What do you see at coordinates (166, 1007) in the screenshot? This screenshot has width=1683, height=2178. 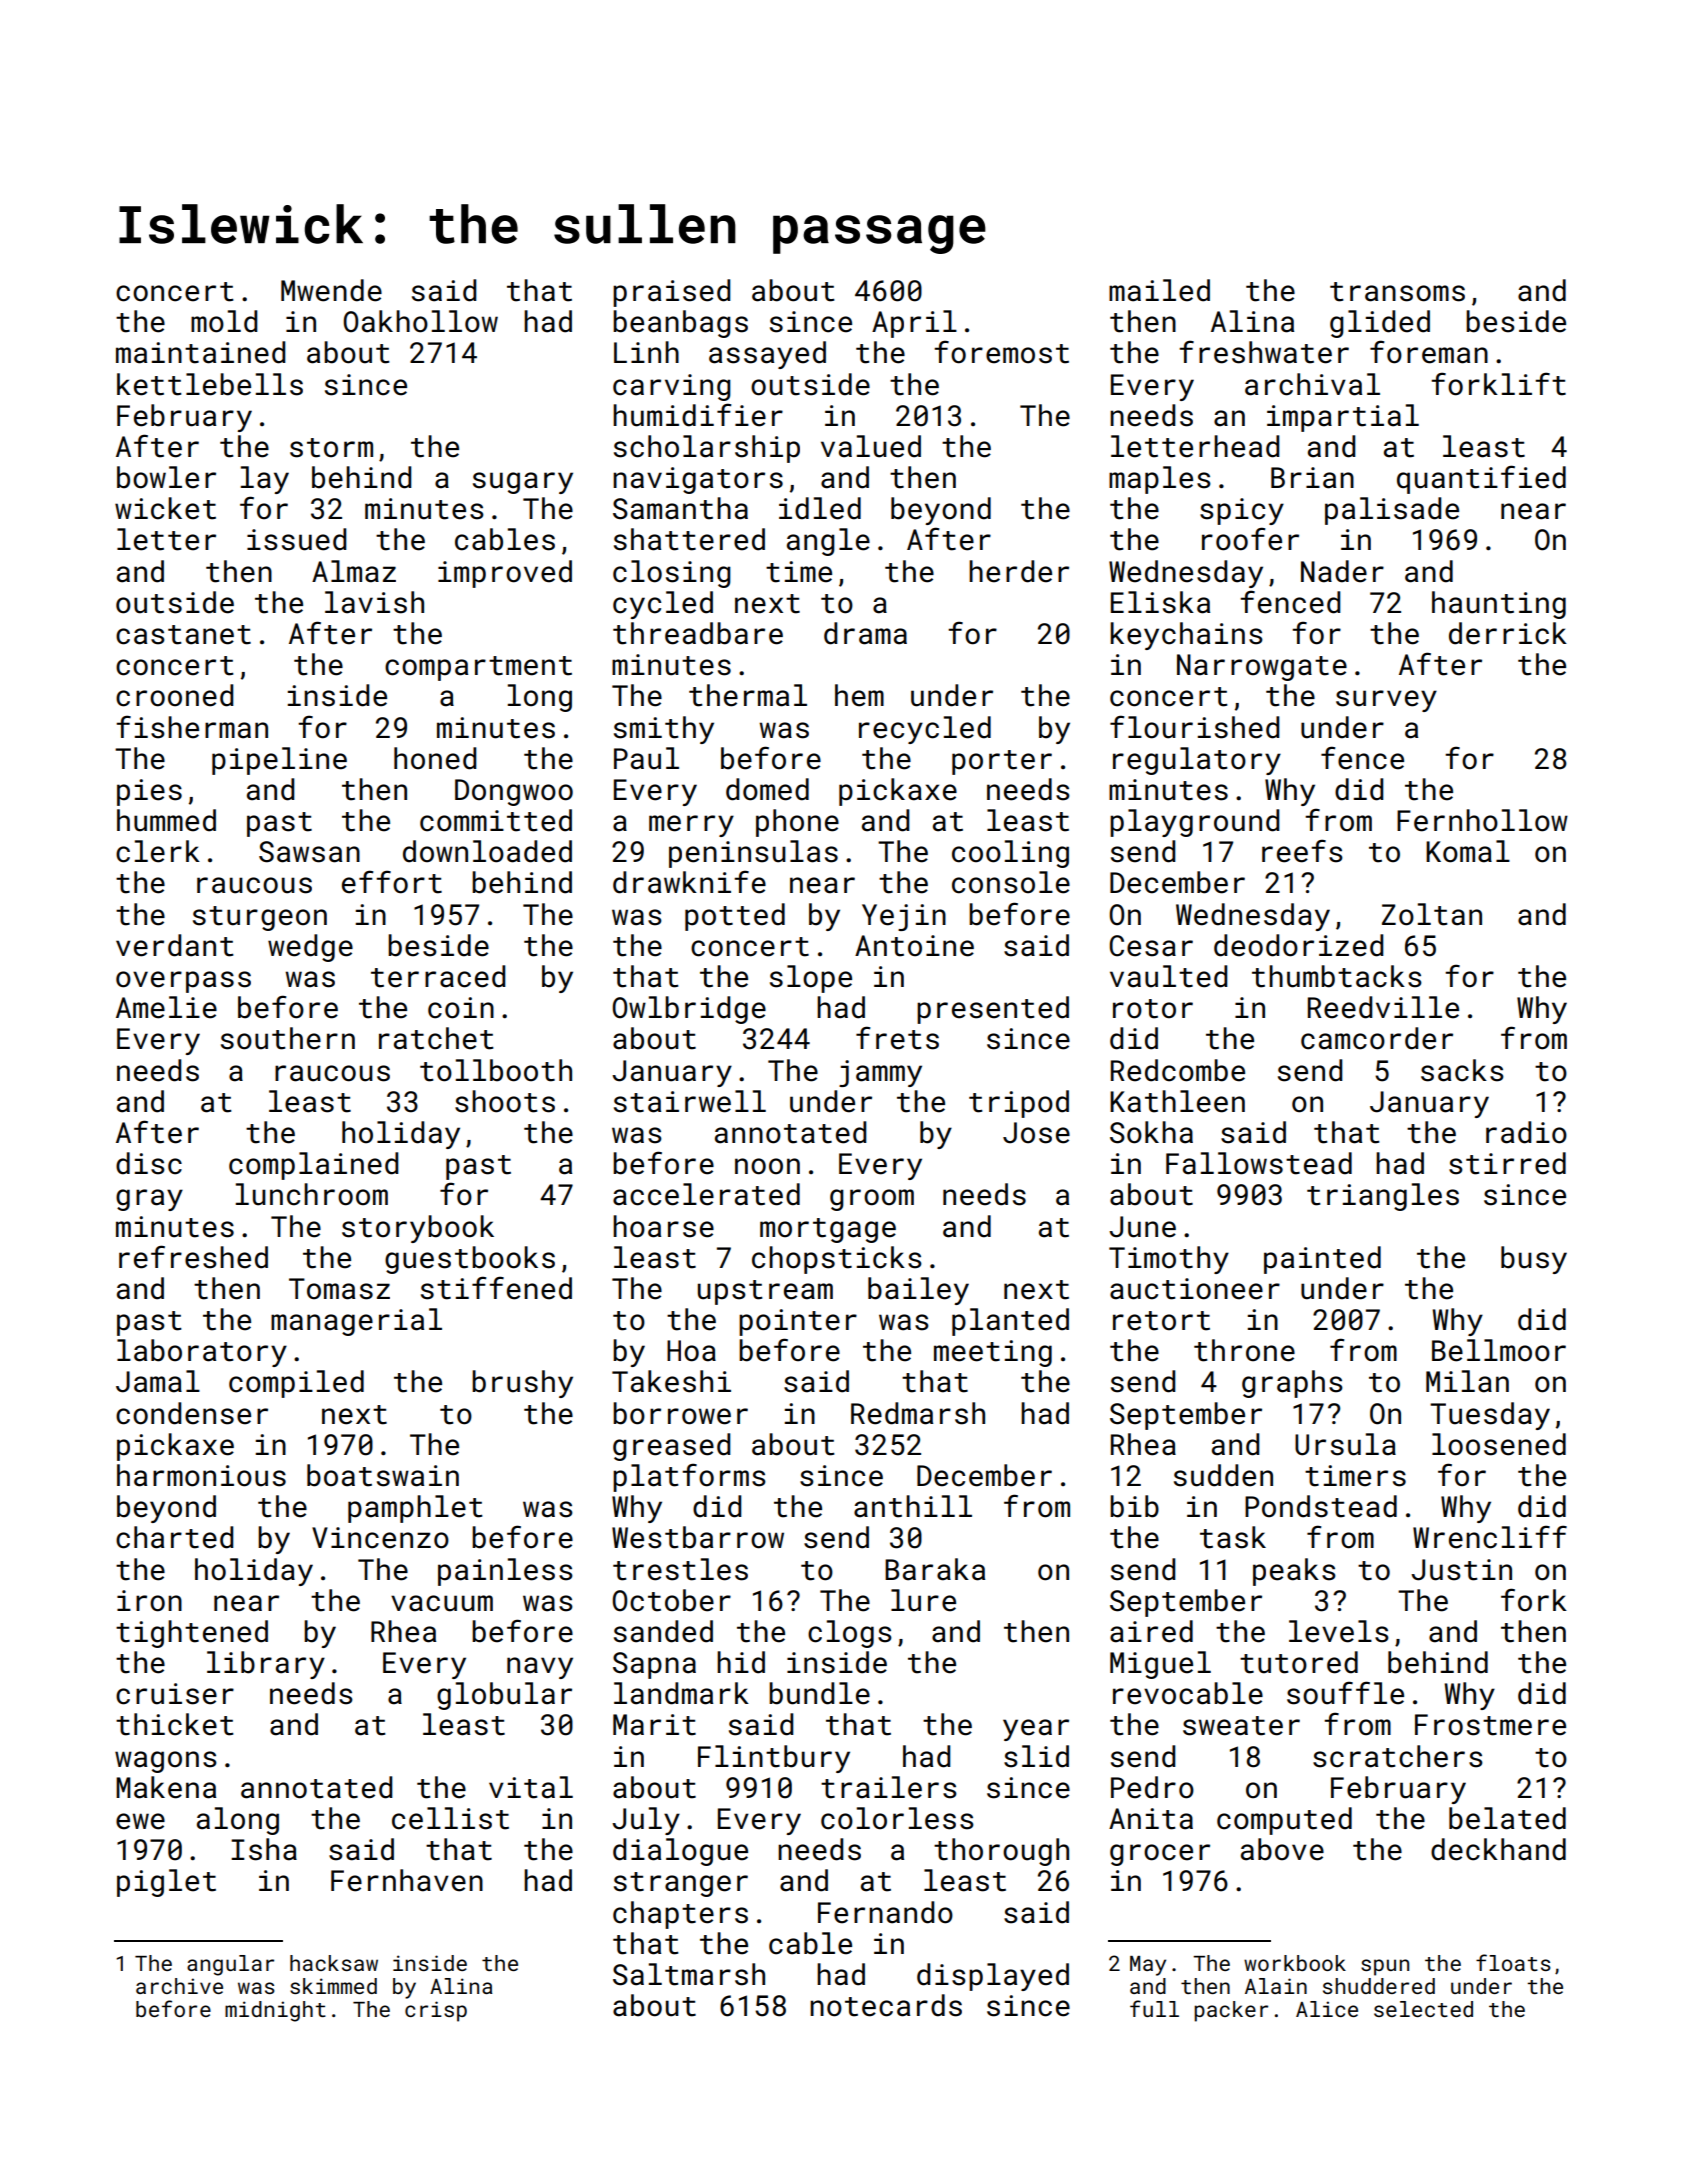 I see `Amelie` at bounding box center [166, 1007].
